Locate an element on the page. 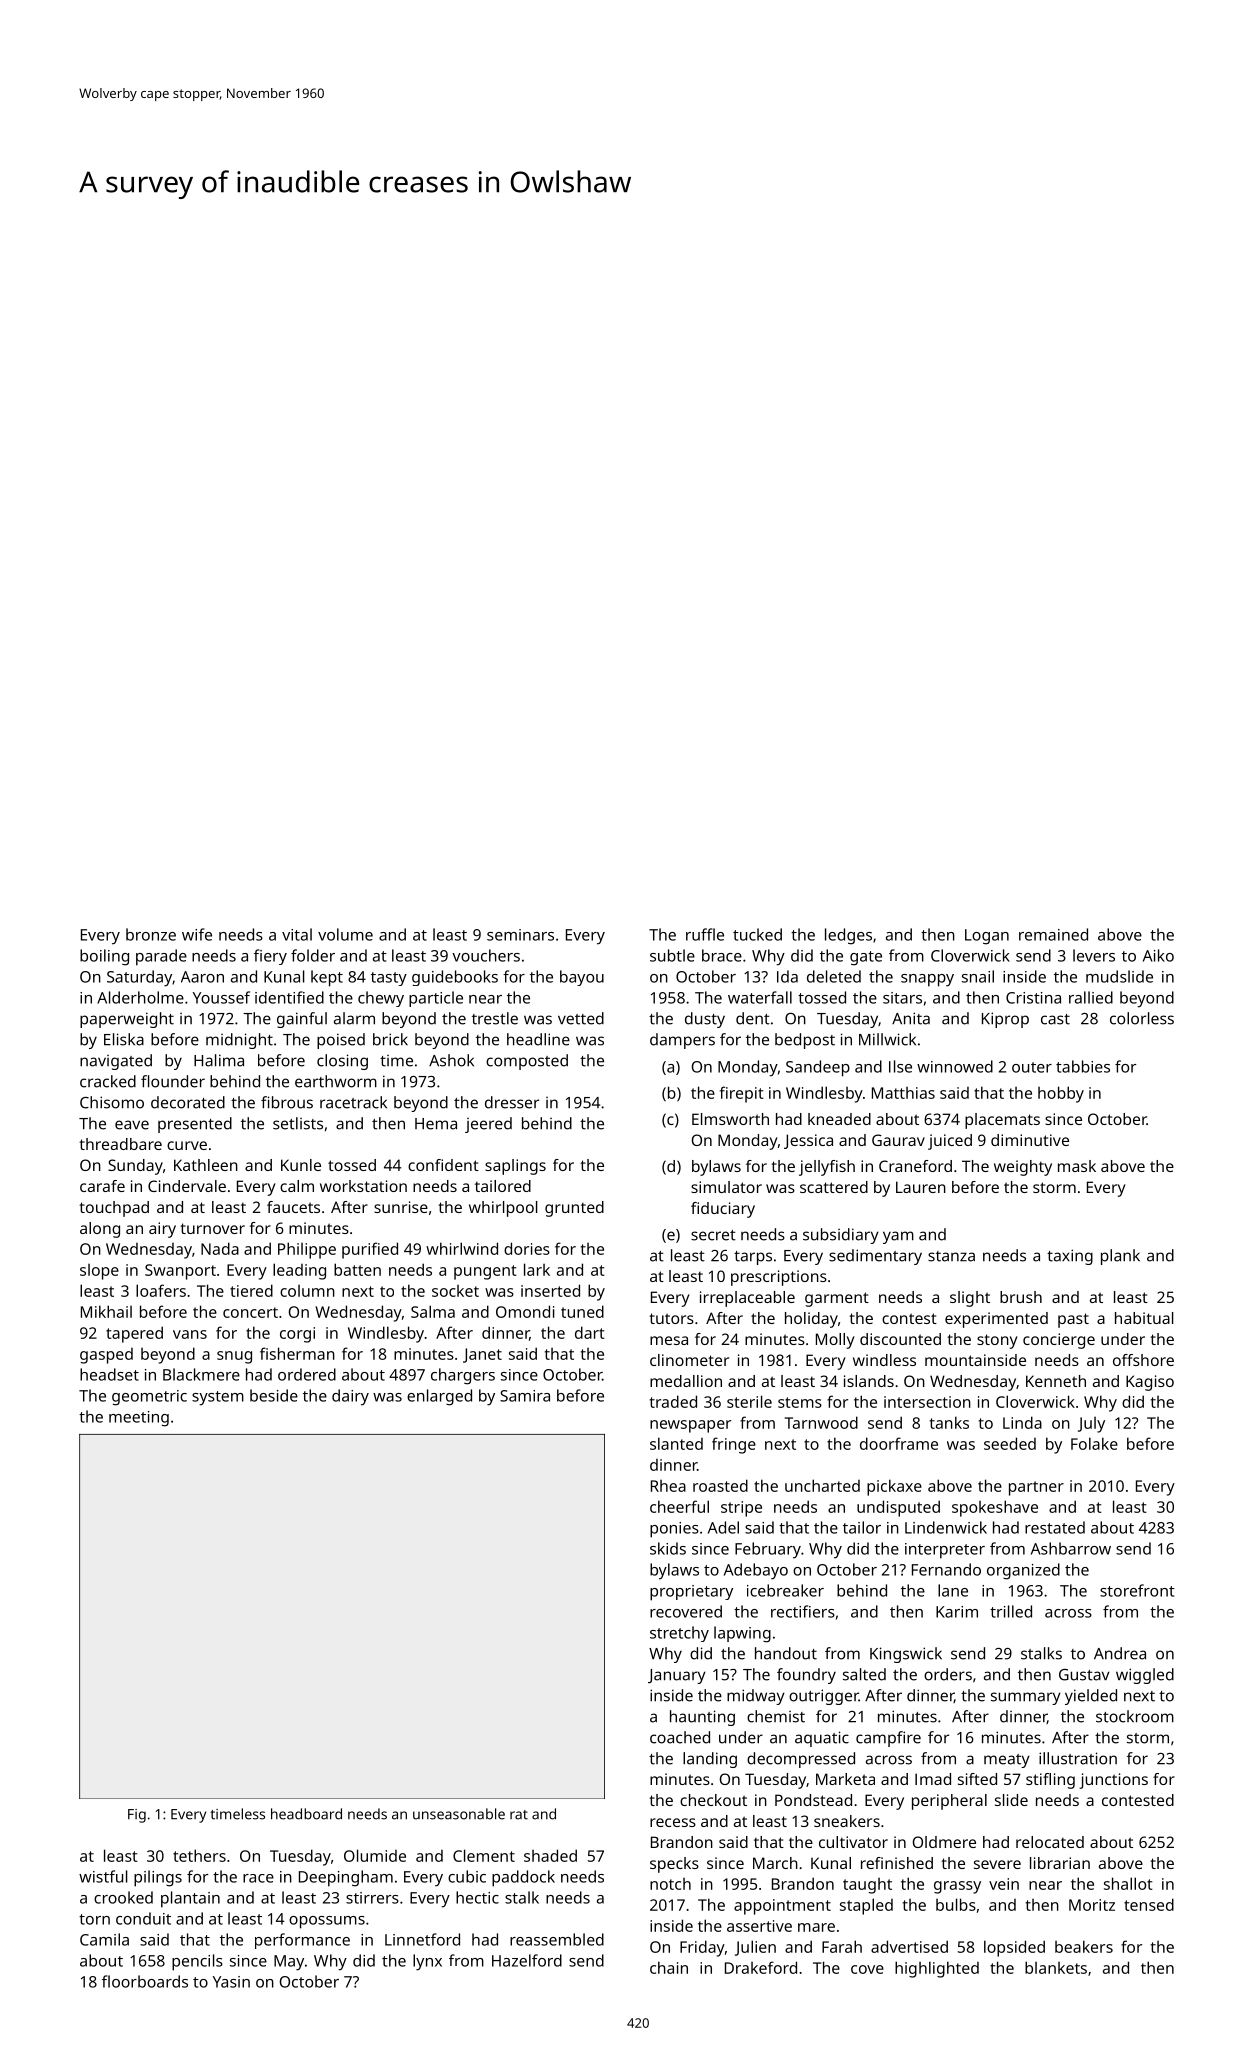  scattered is located at coordinates (834, 1187).
